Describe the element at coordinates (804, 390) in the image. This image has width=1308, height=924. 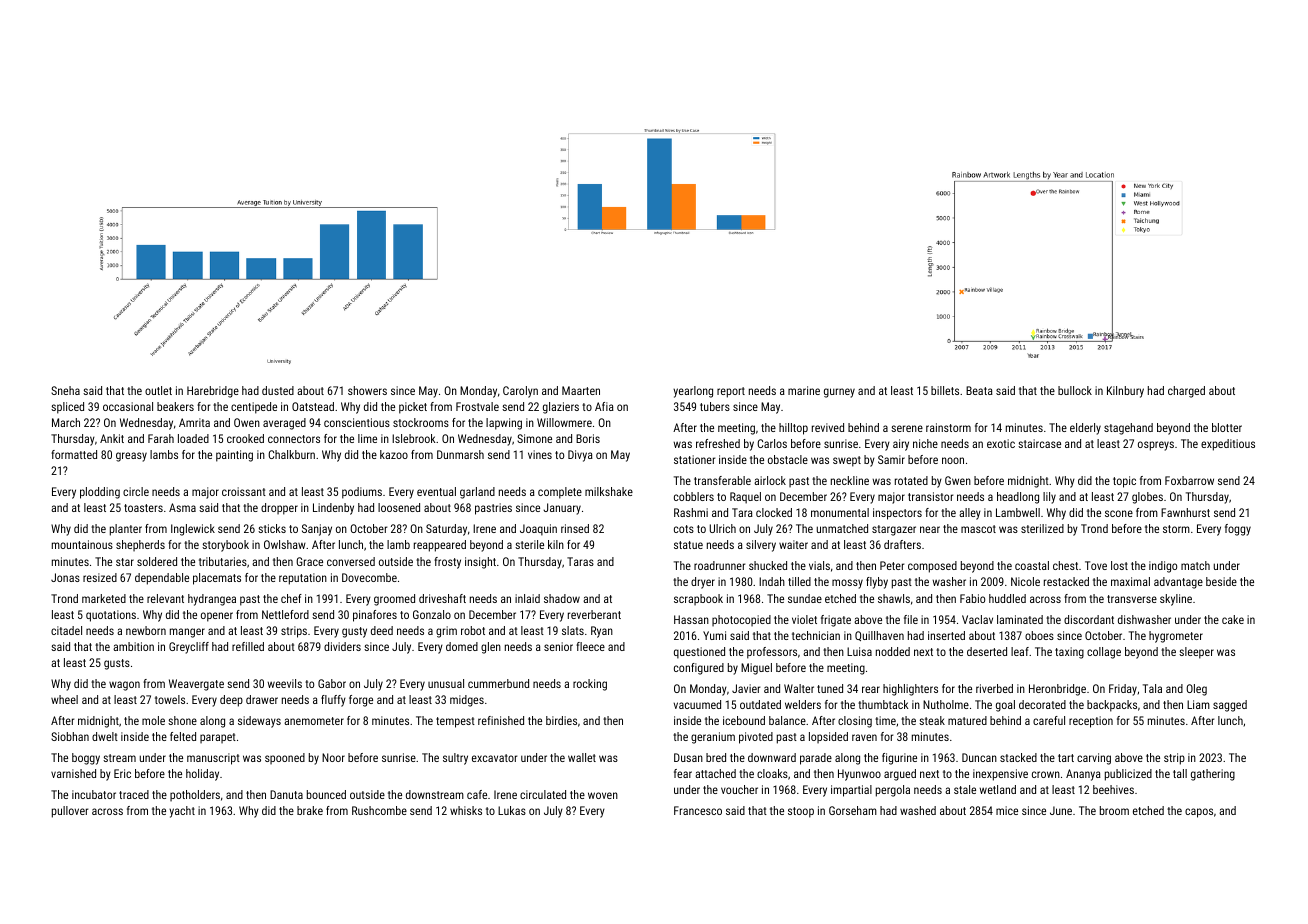
I see `marine` at that location.
